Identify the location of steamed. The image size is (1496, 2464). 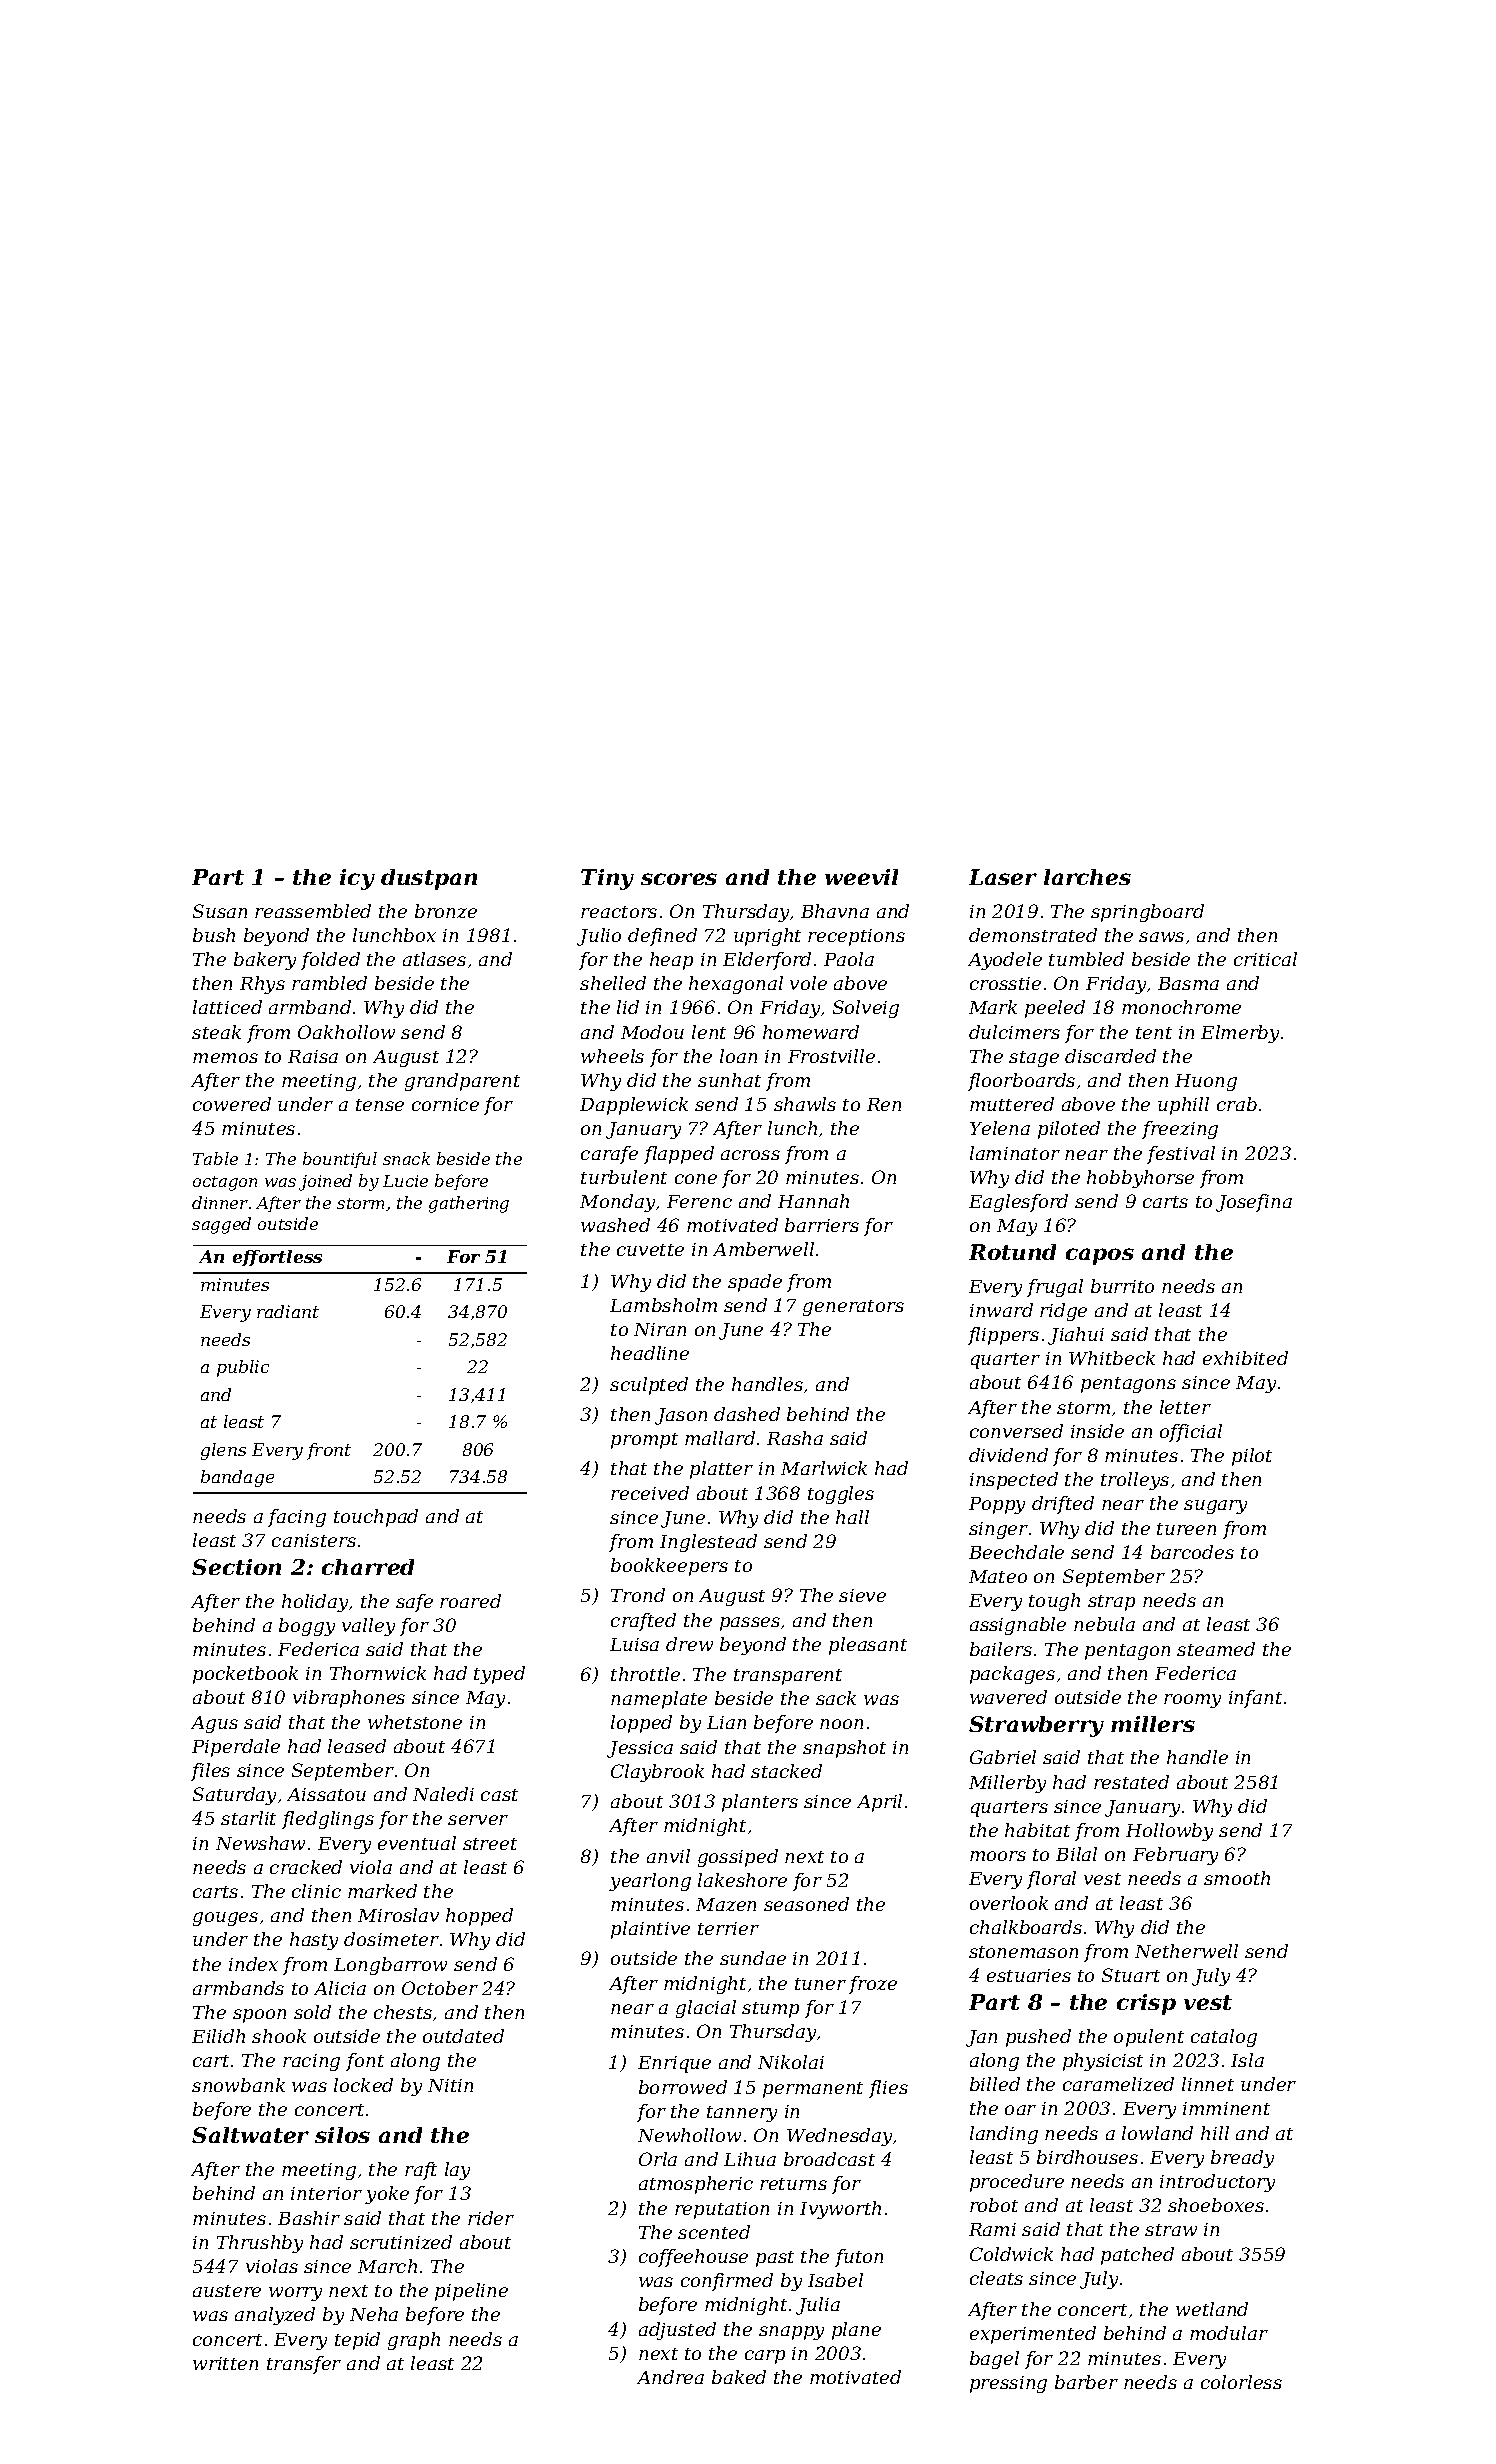
(1216, 1649).
